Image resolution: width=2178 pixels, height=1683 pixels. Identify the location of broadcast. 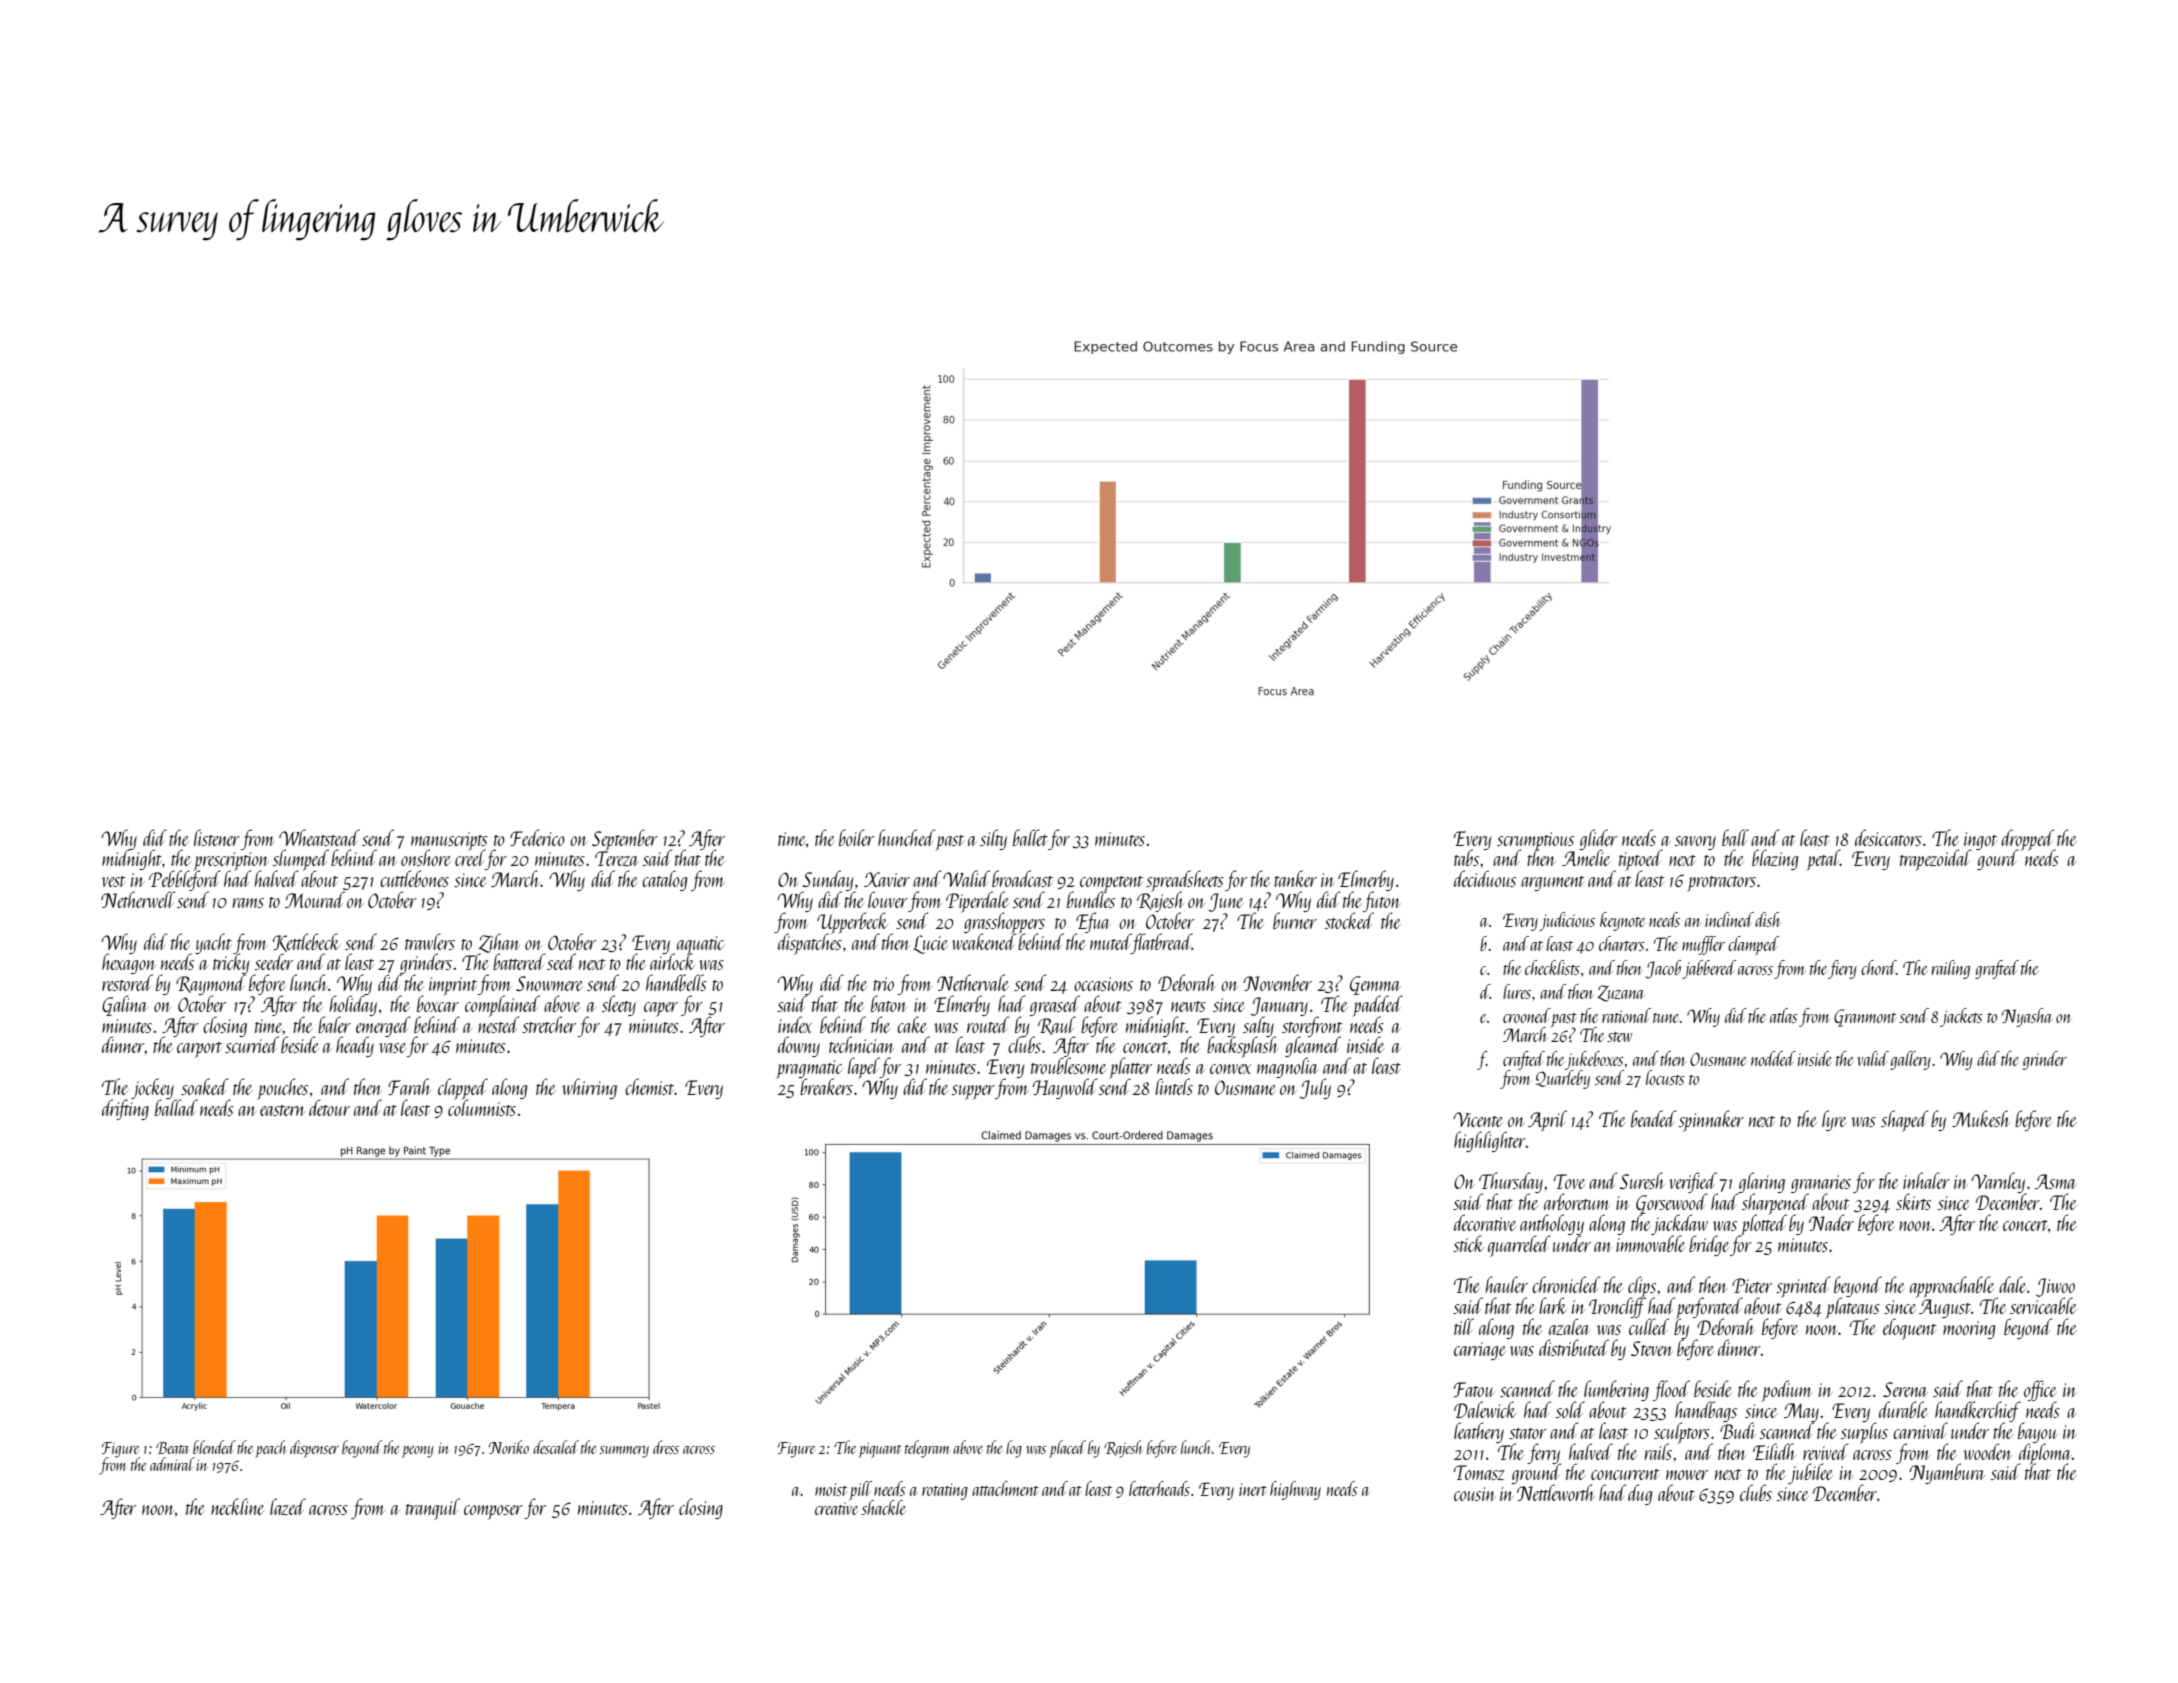
(1022, 878).
